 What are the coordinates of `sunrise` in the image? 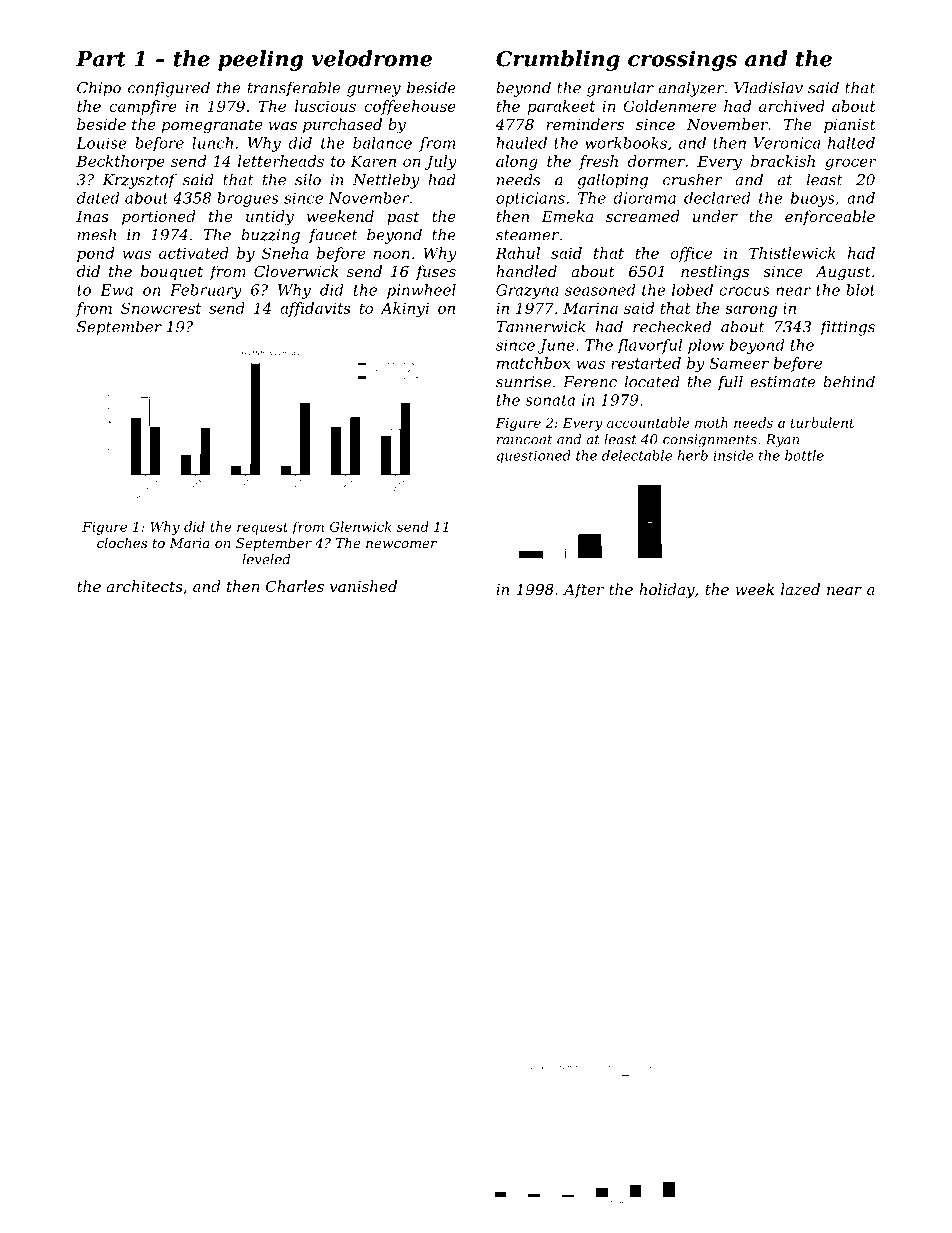 It's located at (523, 382).
